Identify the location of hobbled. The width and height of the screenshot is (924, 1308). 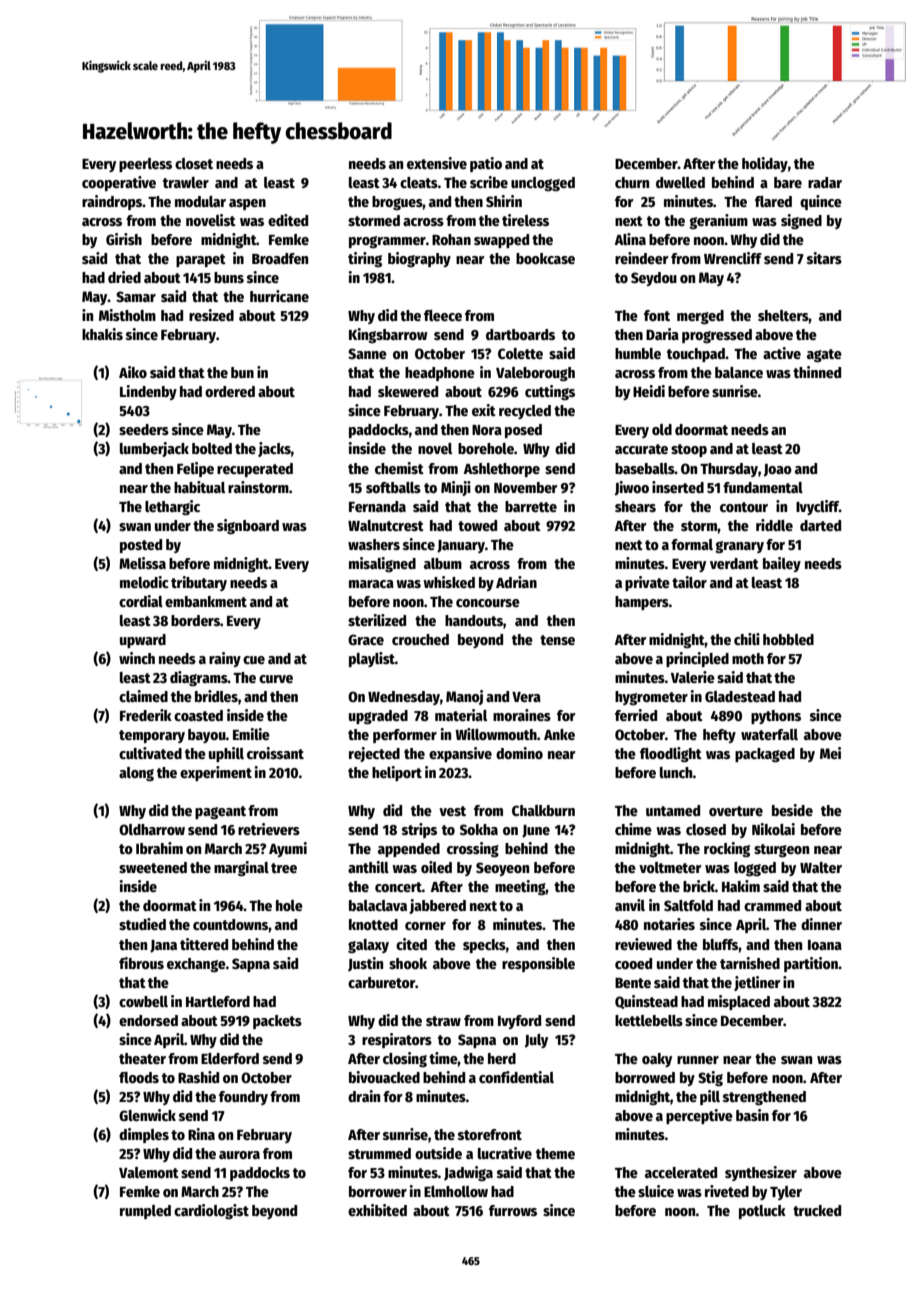
(788, 639).
